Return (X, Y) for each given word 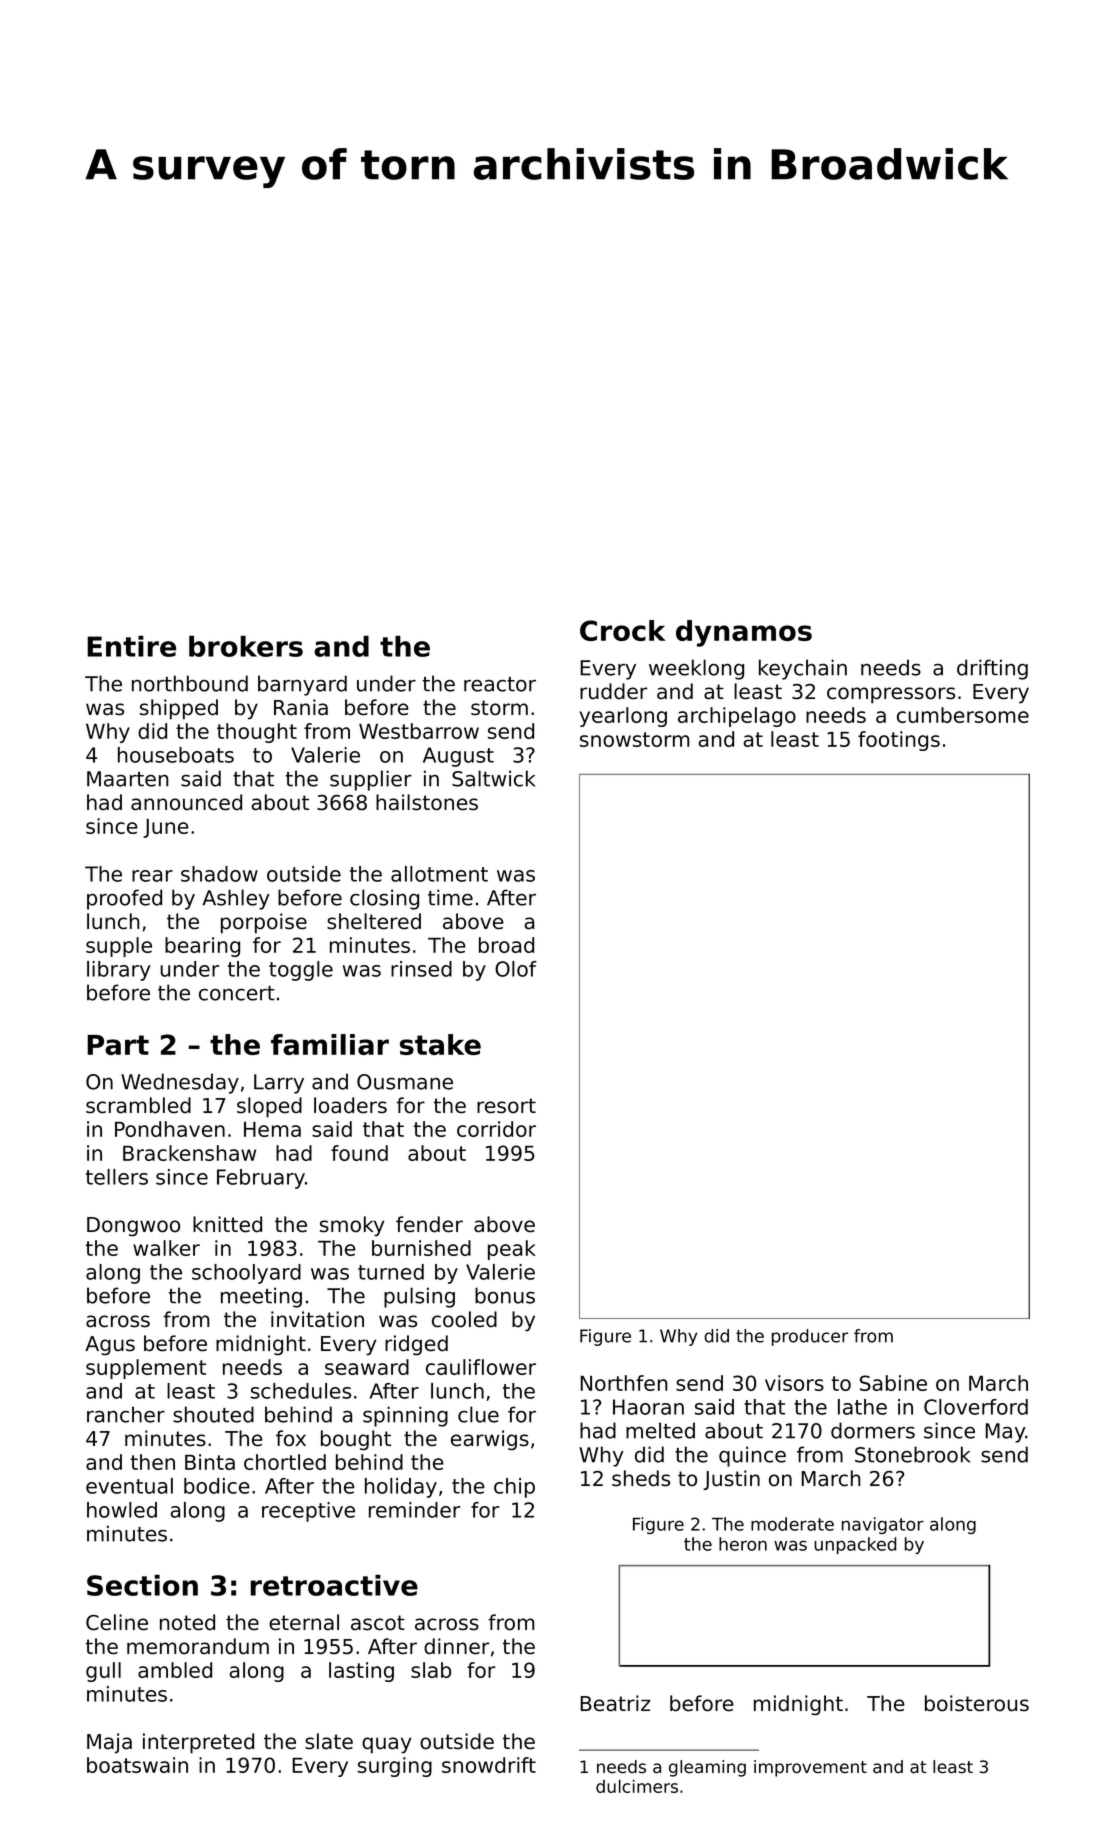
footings (899, 741)
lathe (862, 1407)
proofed (124, 899)
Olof (516, 969)
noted (187, 1622)
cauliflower (481, 1367)
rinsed (421, 969)
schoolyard (246, 1274)
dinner (456, 1646)
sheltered (374, 921)
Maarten (128, 779)
